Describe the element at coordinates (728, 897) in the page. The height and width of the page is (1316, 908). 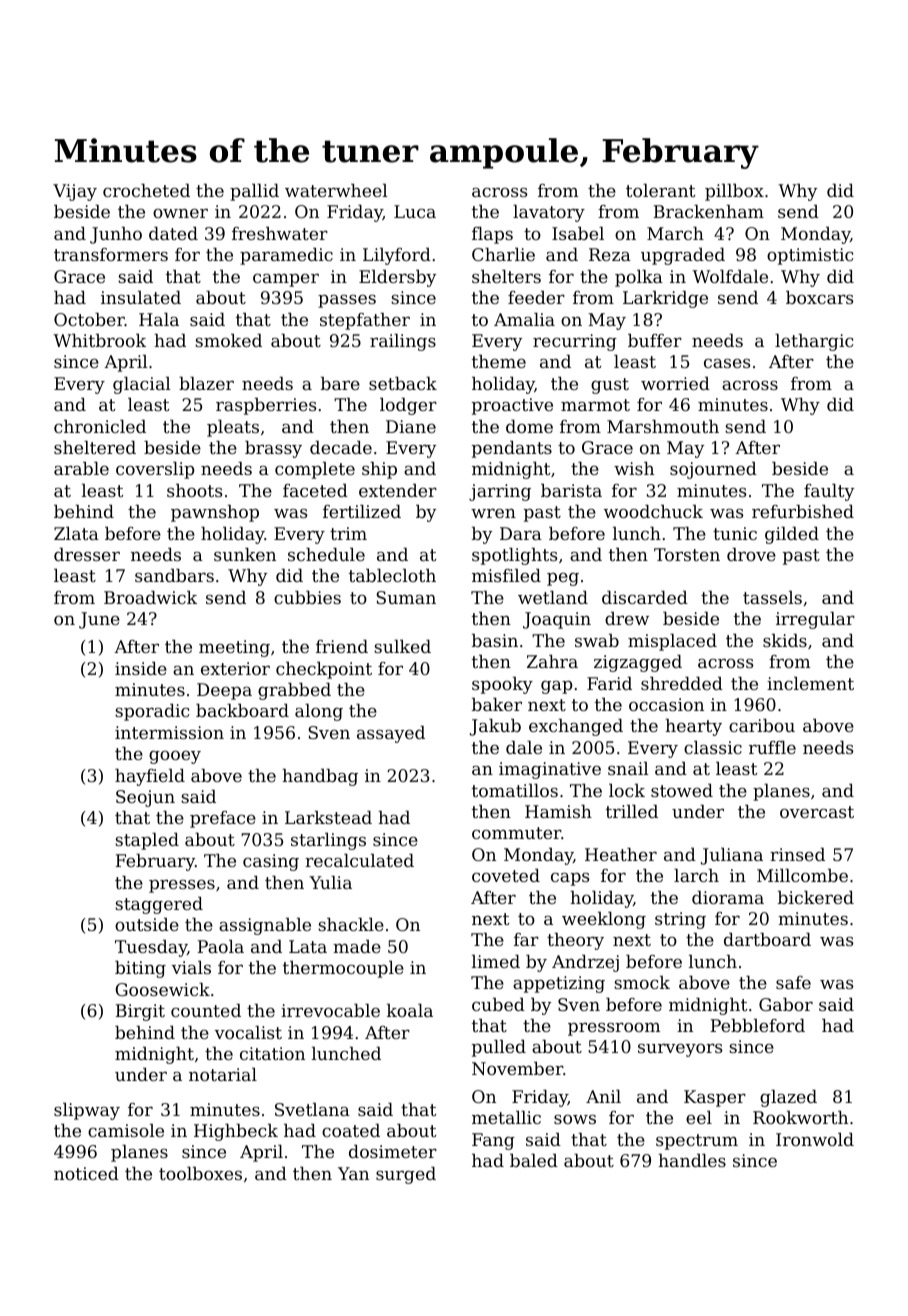
I see `diorama` at that location.
